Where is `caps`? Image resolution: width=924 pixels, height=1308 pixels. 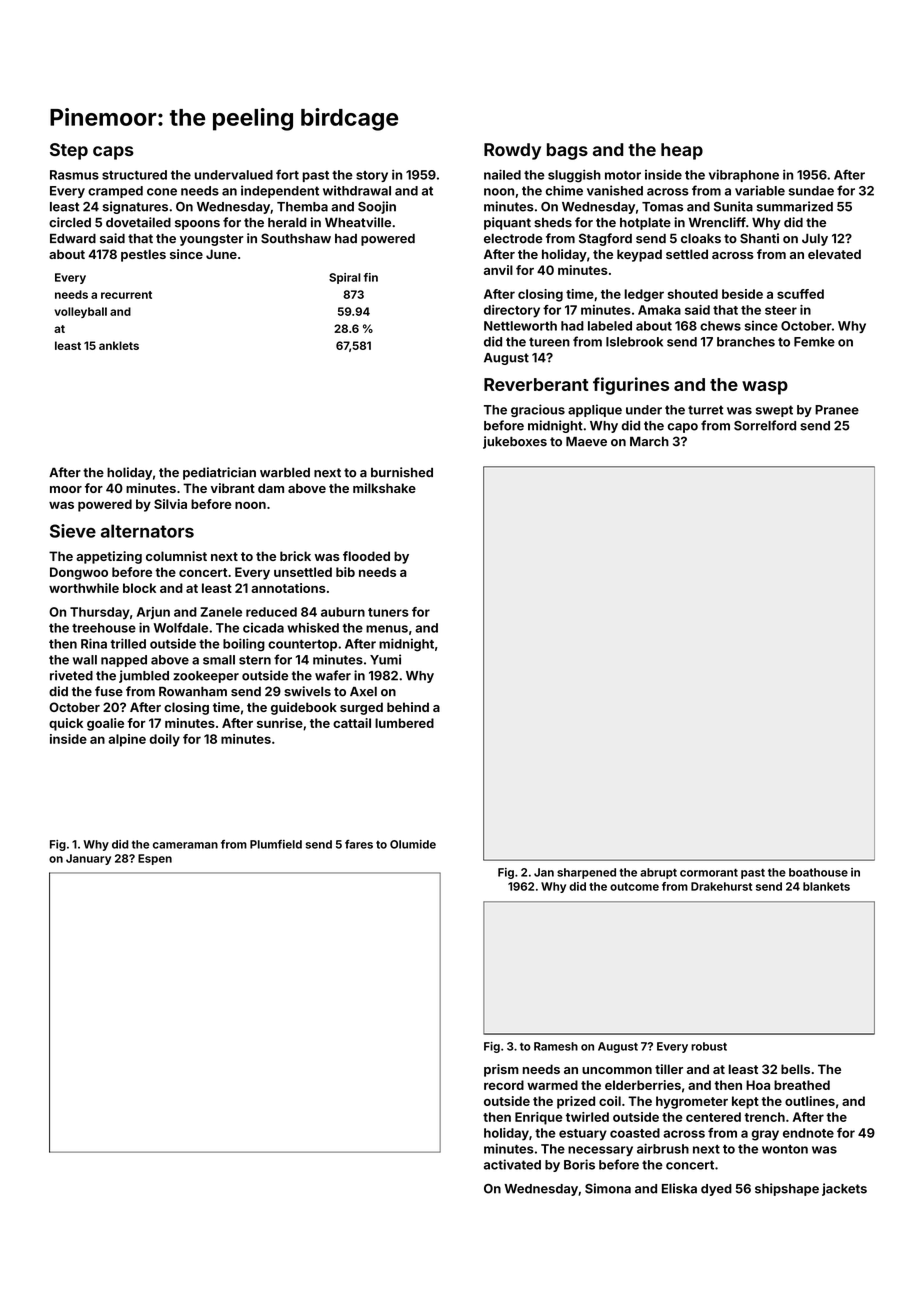
caps is located at coordinates (113, 153).
